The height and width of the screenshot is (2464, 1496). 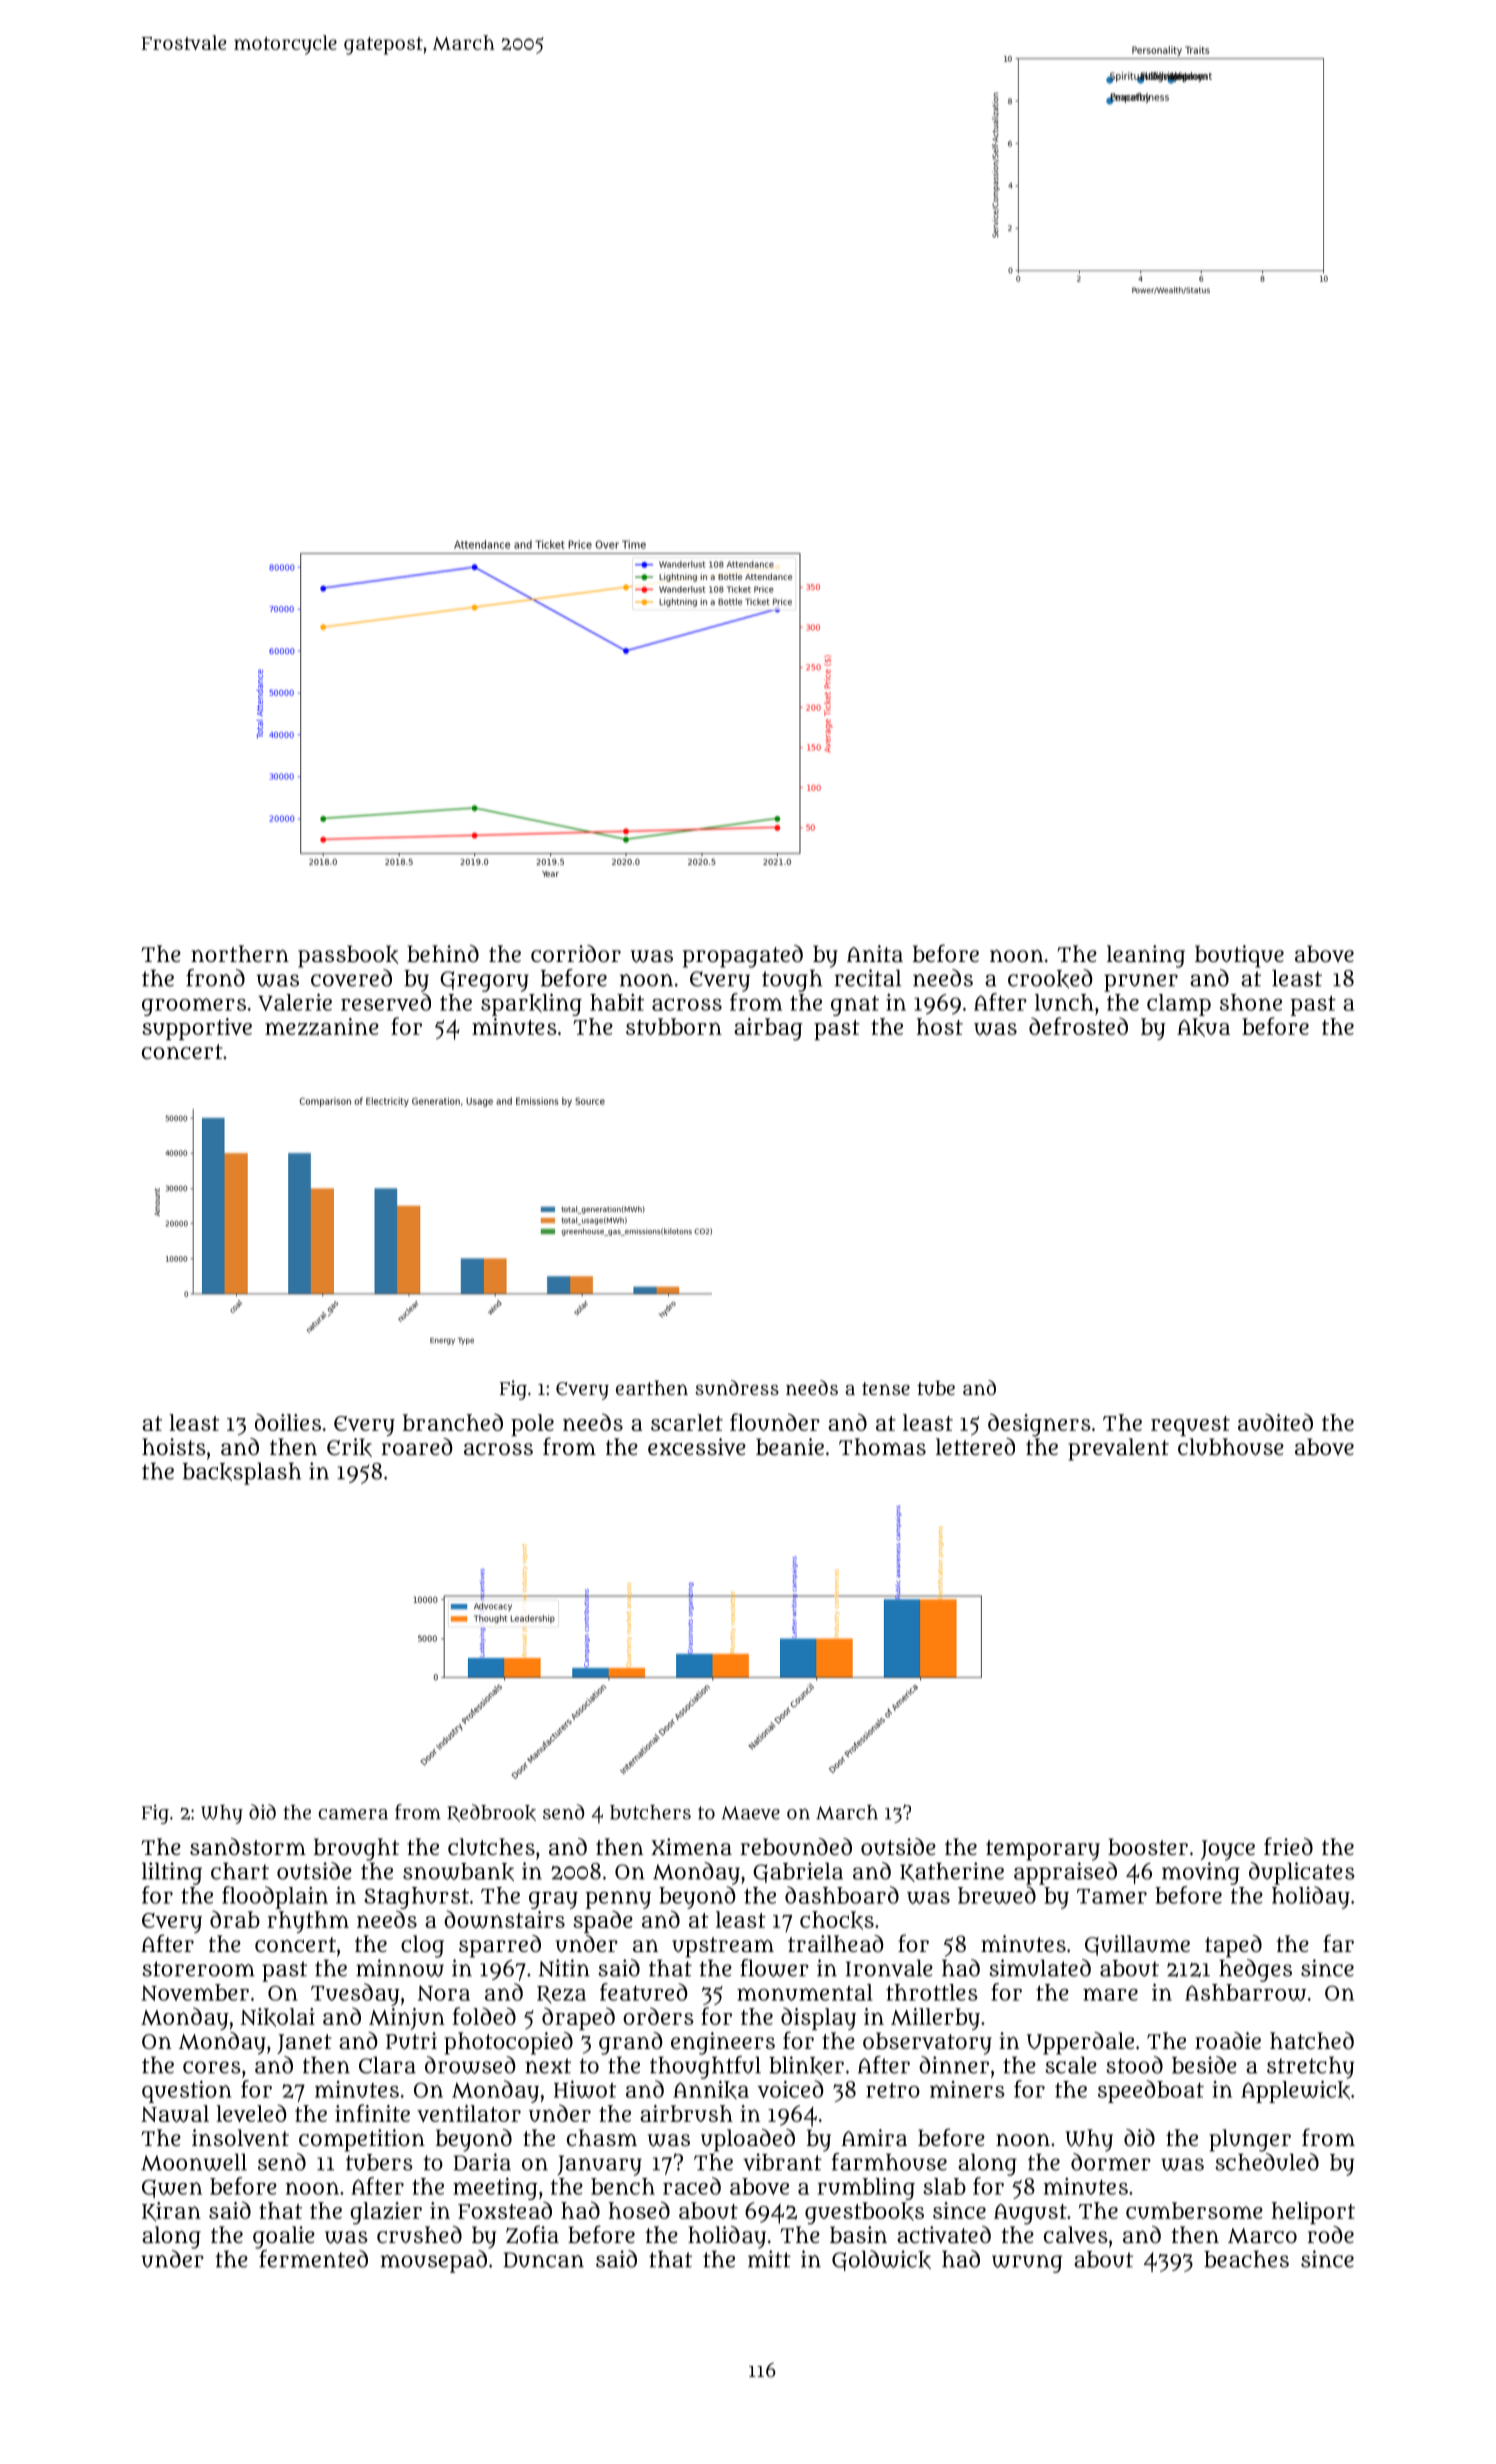 I want to click on fermented, so click(x=313, y=2259).
